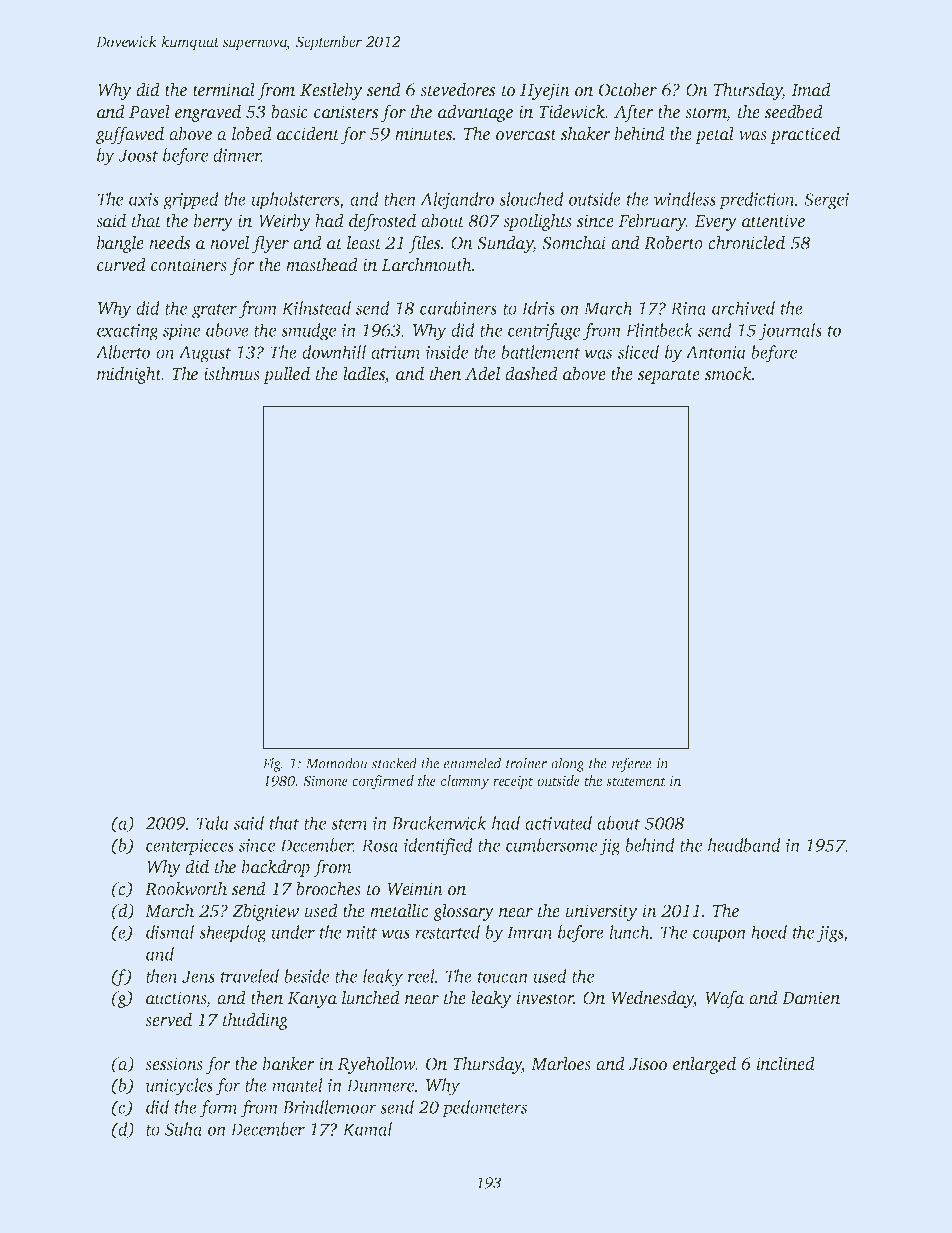 The height and width of the screenshot is (1233, 952). I want to click on Kilnstead, so click(316, 308).
